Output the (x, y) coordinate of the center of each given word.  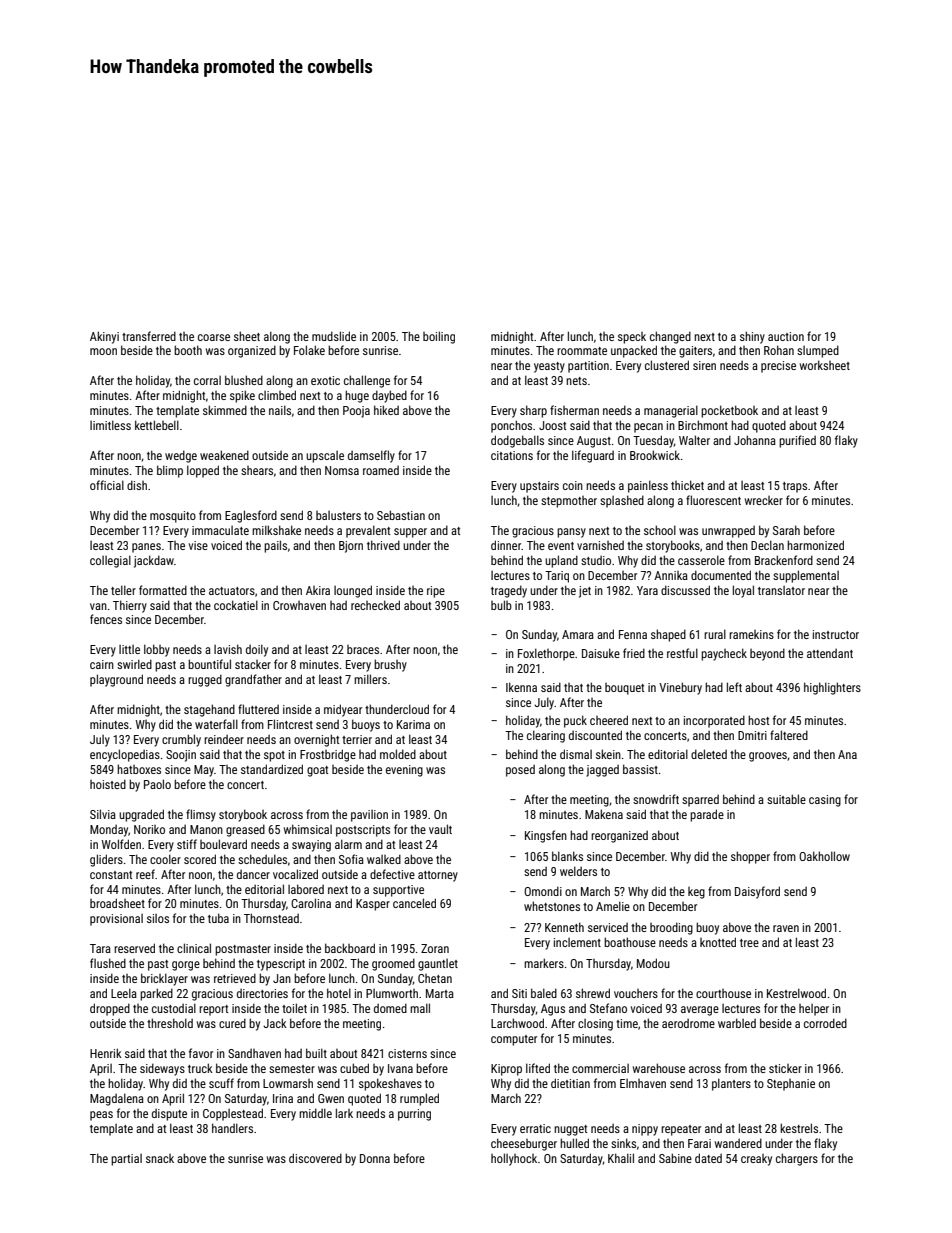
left (734, 687)
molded (398, 754)
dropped (110, 1009)
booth (188, 350)
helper (814, 1010)
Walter (694, 440)
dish (137, 485)
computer (514, 1040)
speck (632, 338)
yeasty (549, 367)
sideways (162, 1069)
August (594, 442)
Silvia (103, 814)
